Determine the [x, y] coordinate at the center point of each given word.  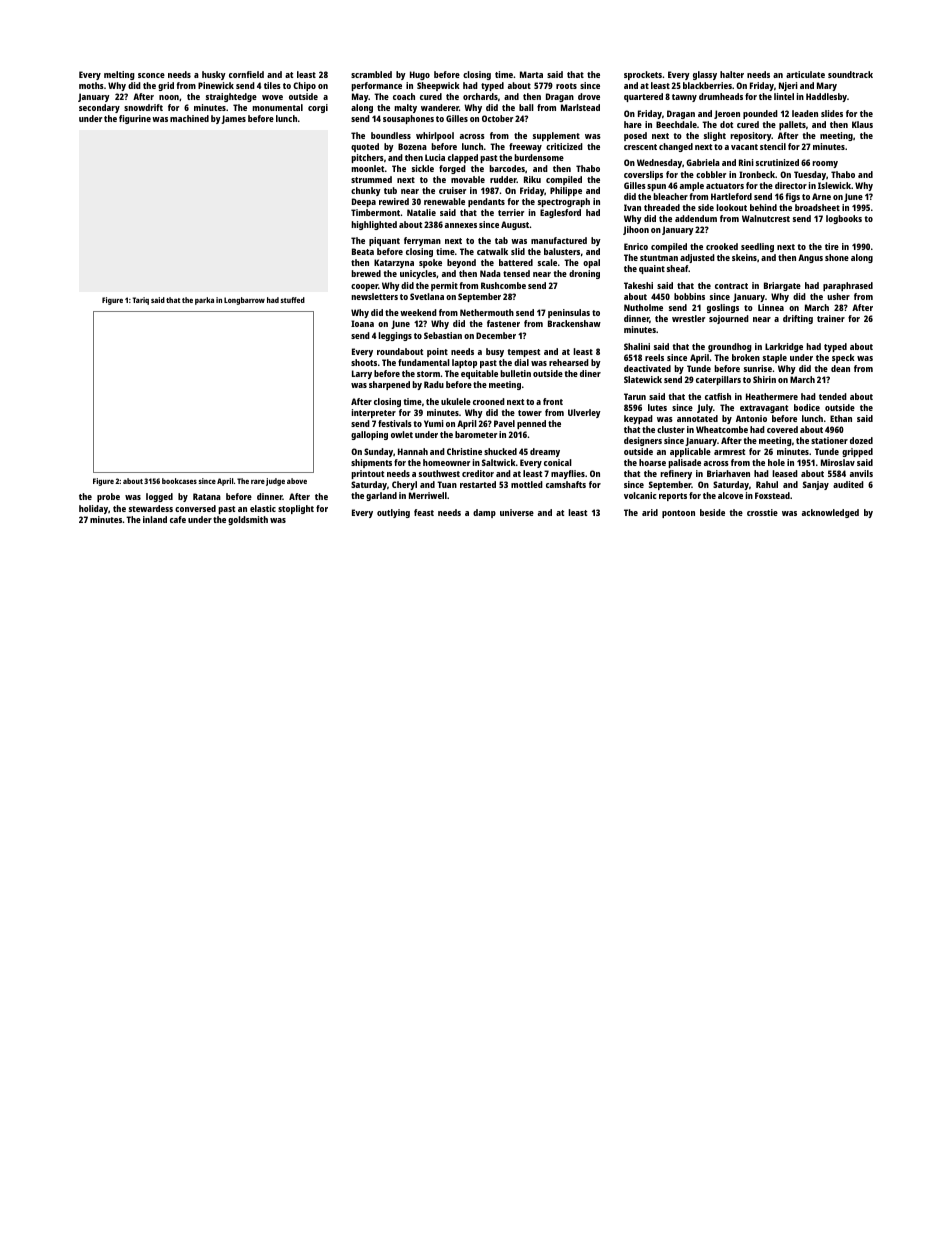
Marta [531, 74]
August [515, 225]
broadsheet [817, 207]
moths [91, 85]
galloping [369, 435]
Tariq [141, 301]
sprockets [643, 75]
